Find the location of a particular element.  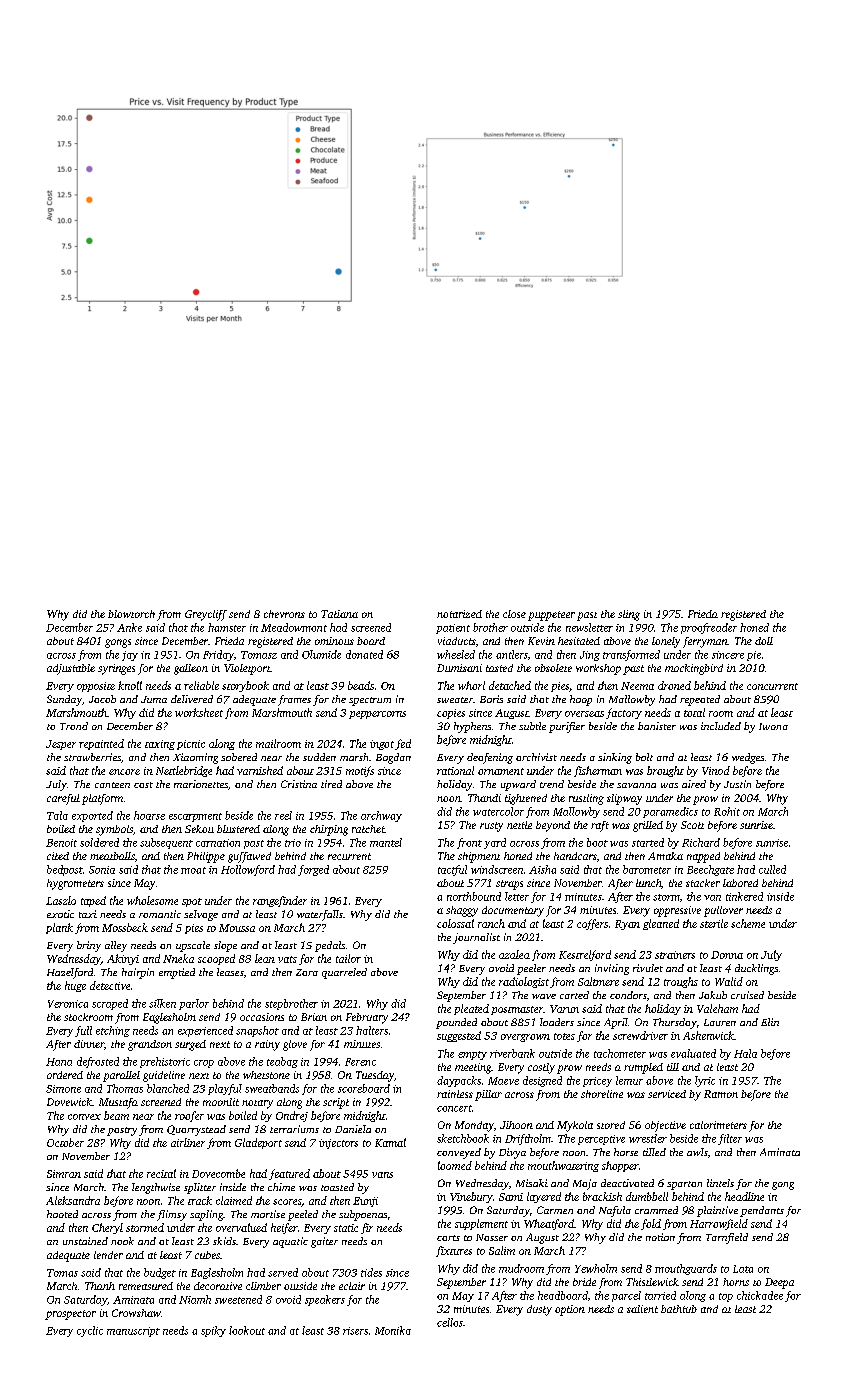

spartan is located at coordinates (684, 1185).
